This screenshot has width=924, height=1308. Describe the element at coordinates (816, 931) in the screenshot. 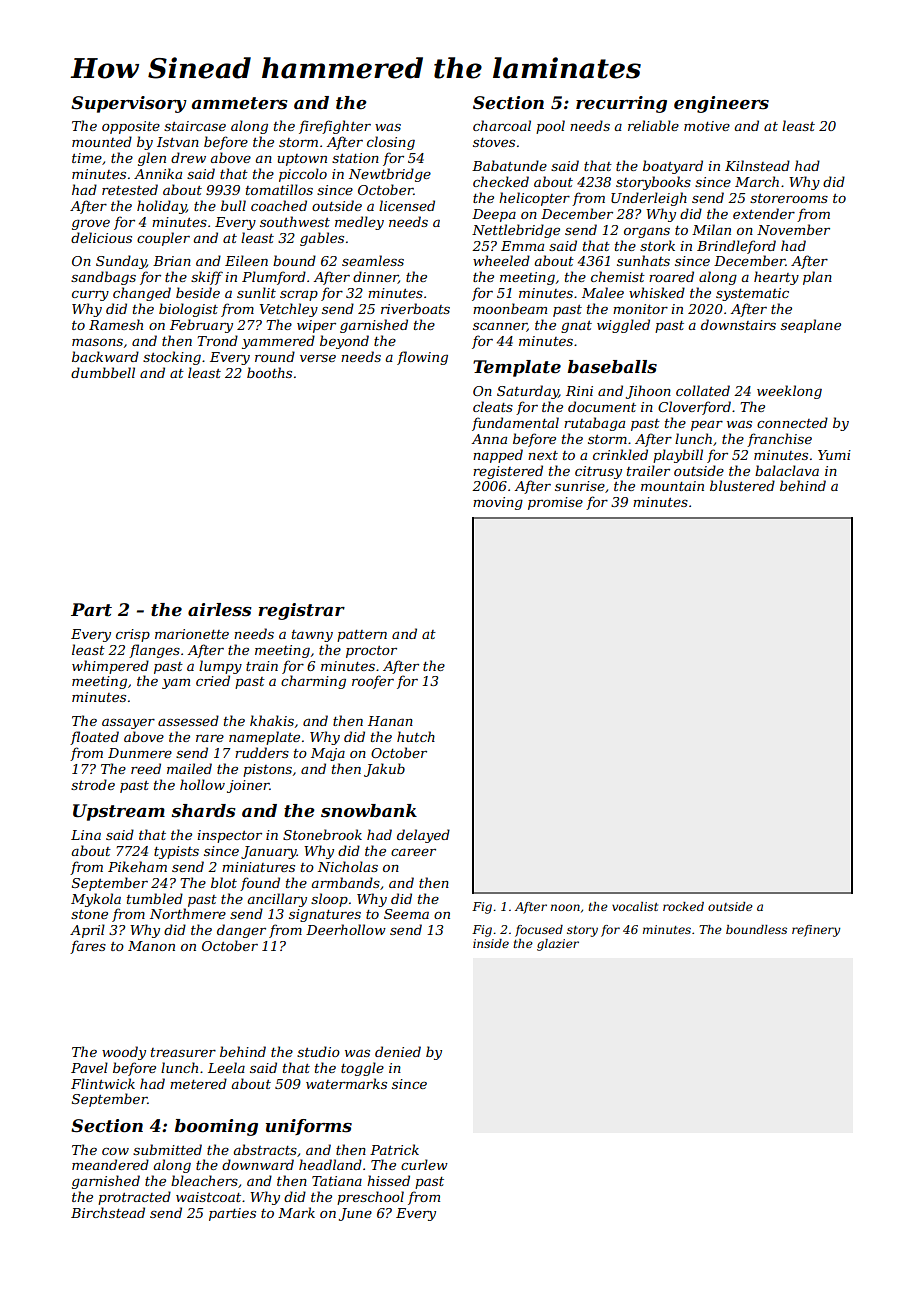

I see `refinery` at that location.
